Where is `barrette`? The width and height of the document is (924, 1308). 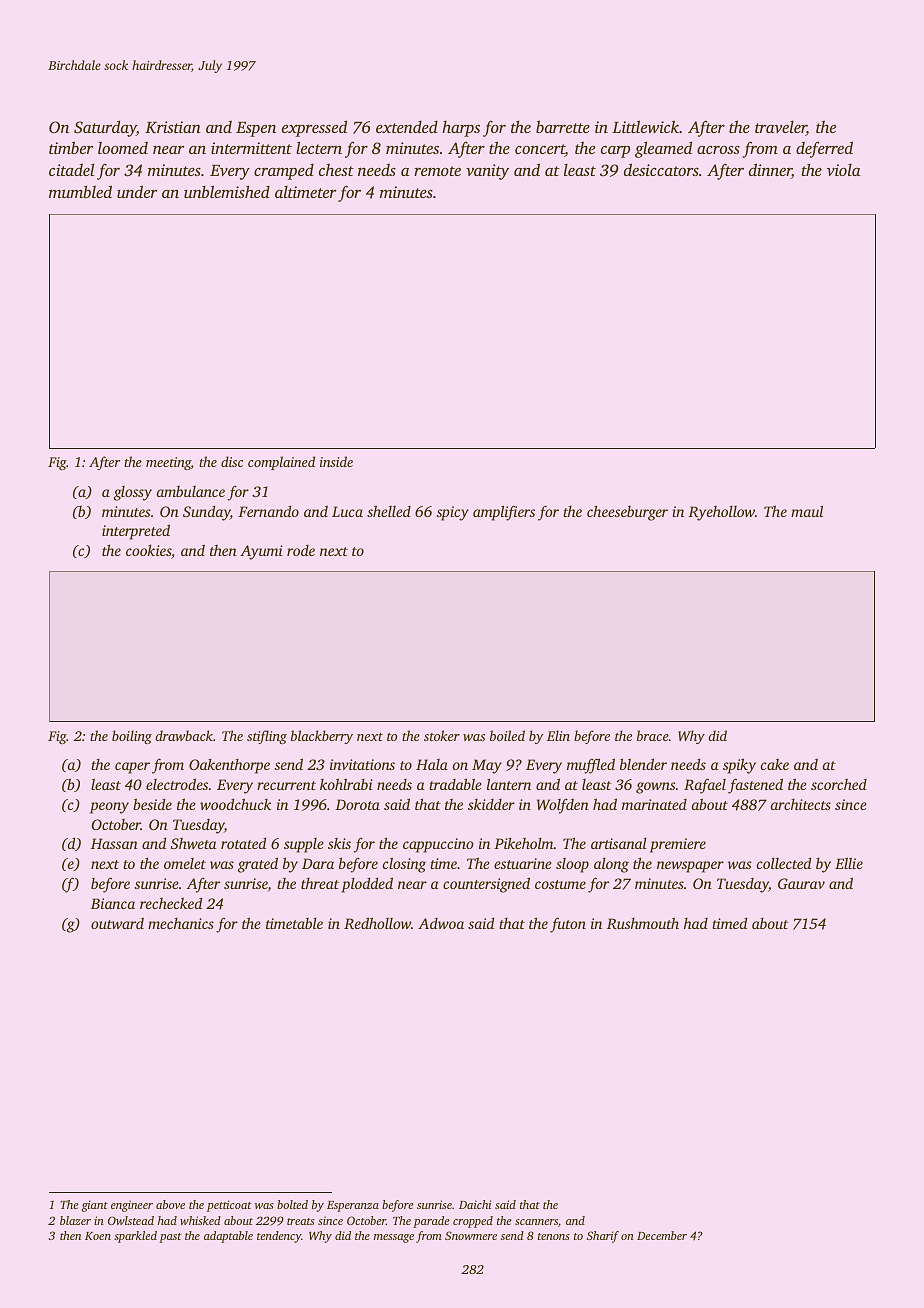
barrette is located at coordinates (563, 126).
